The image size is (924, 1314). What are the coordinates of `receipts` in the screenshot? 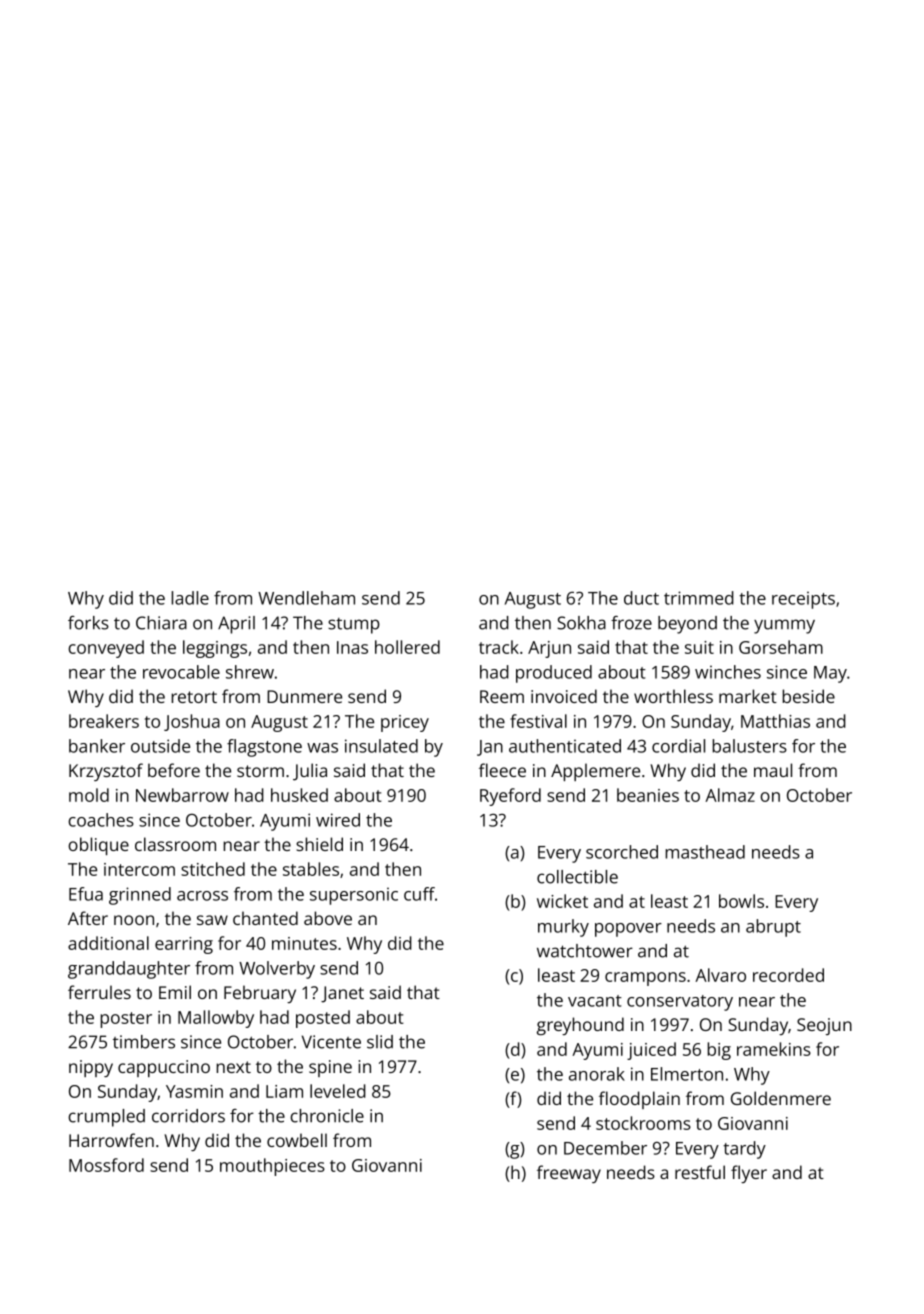 It's located at (803, 600).
